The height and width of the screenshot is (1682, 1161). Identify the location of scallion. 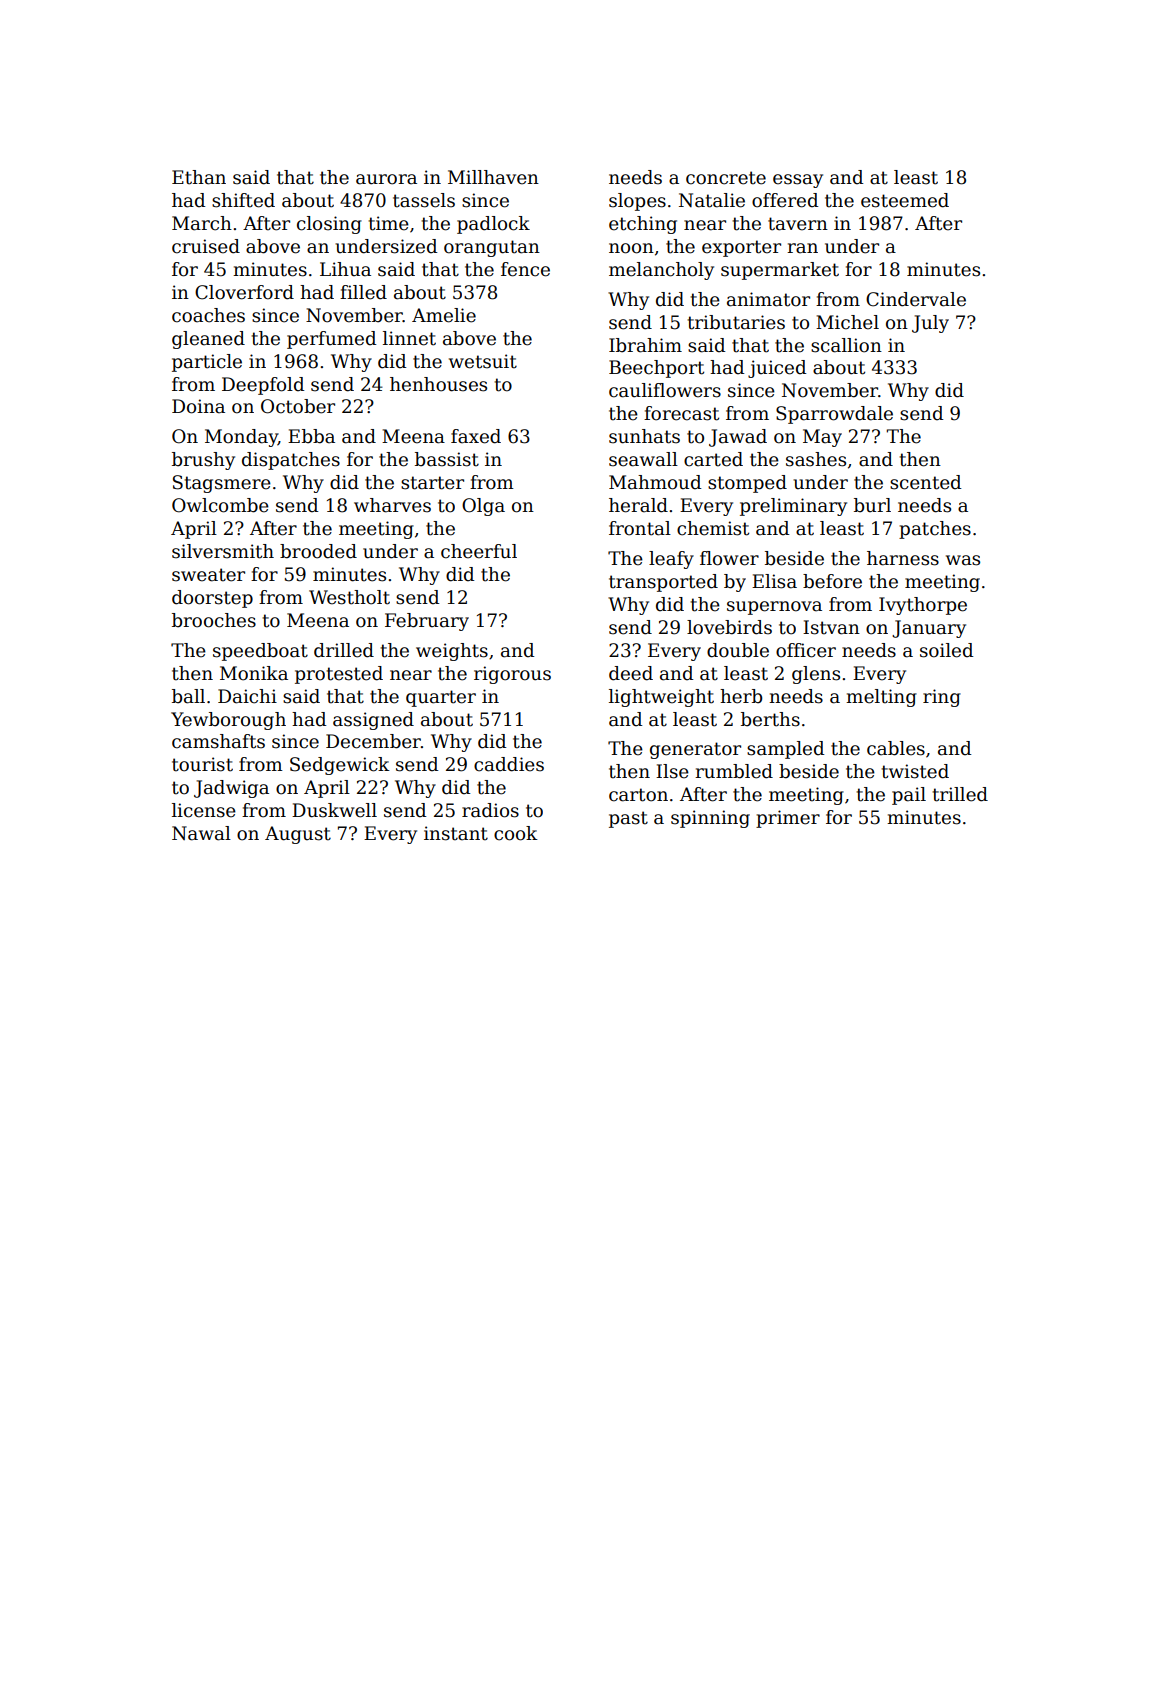
(846, 345).
